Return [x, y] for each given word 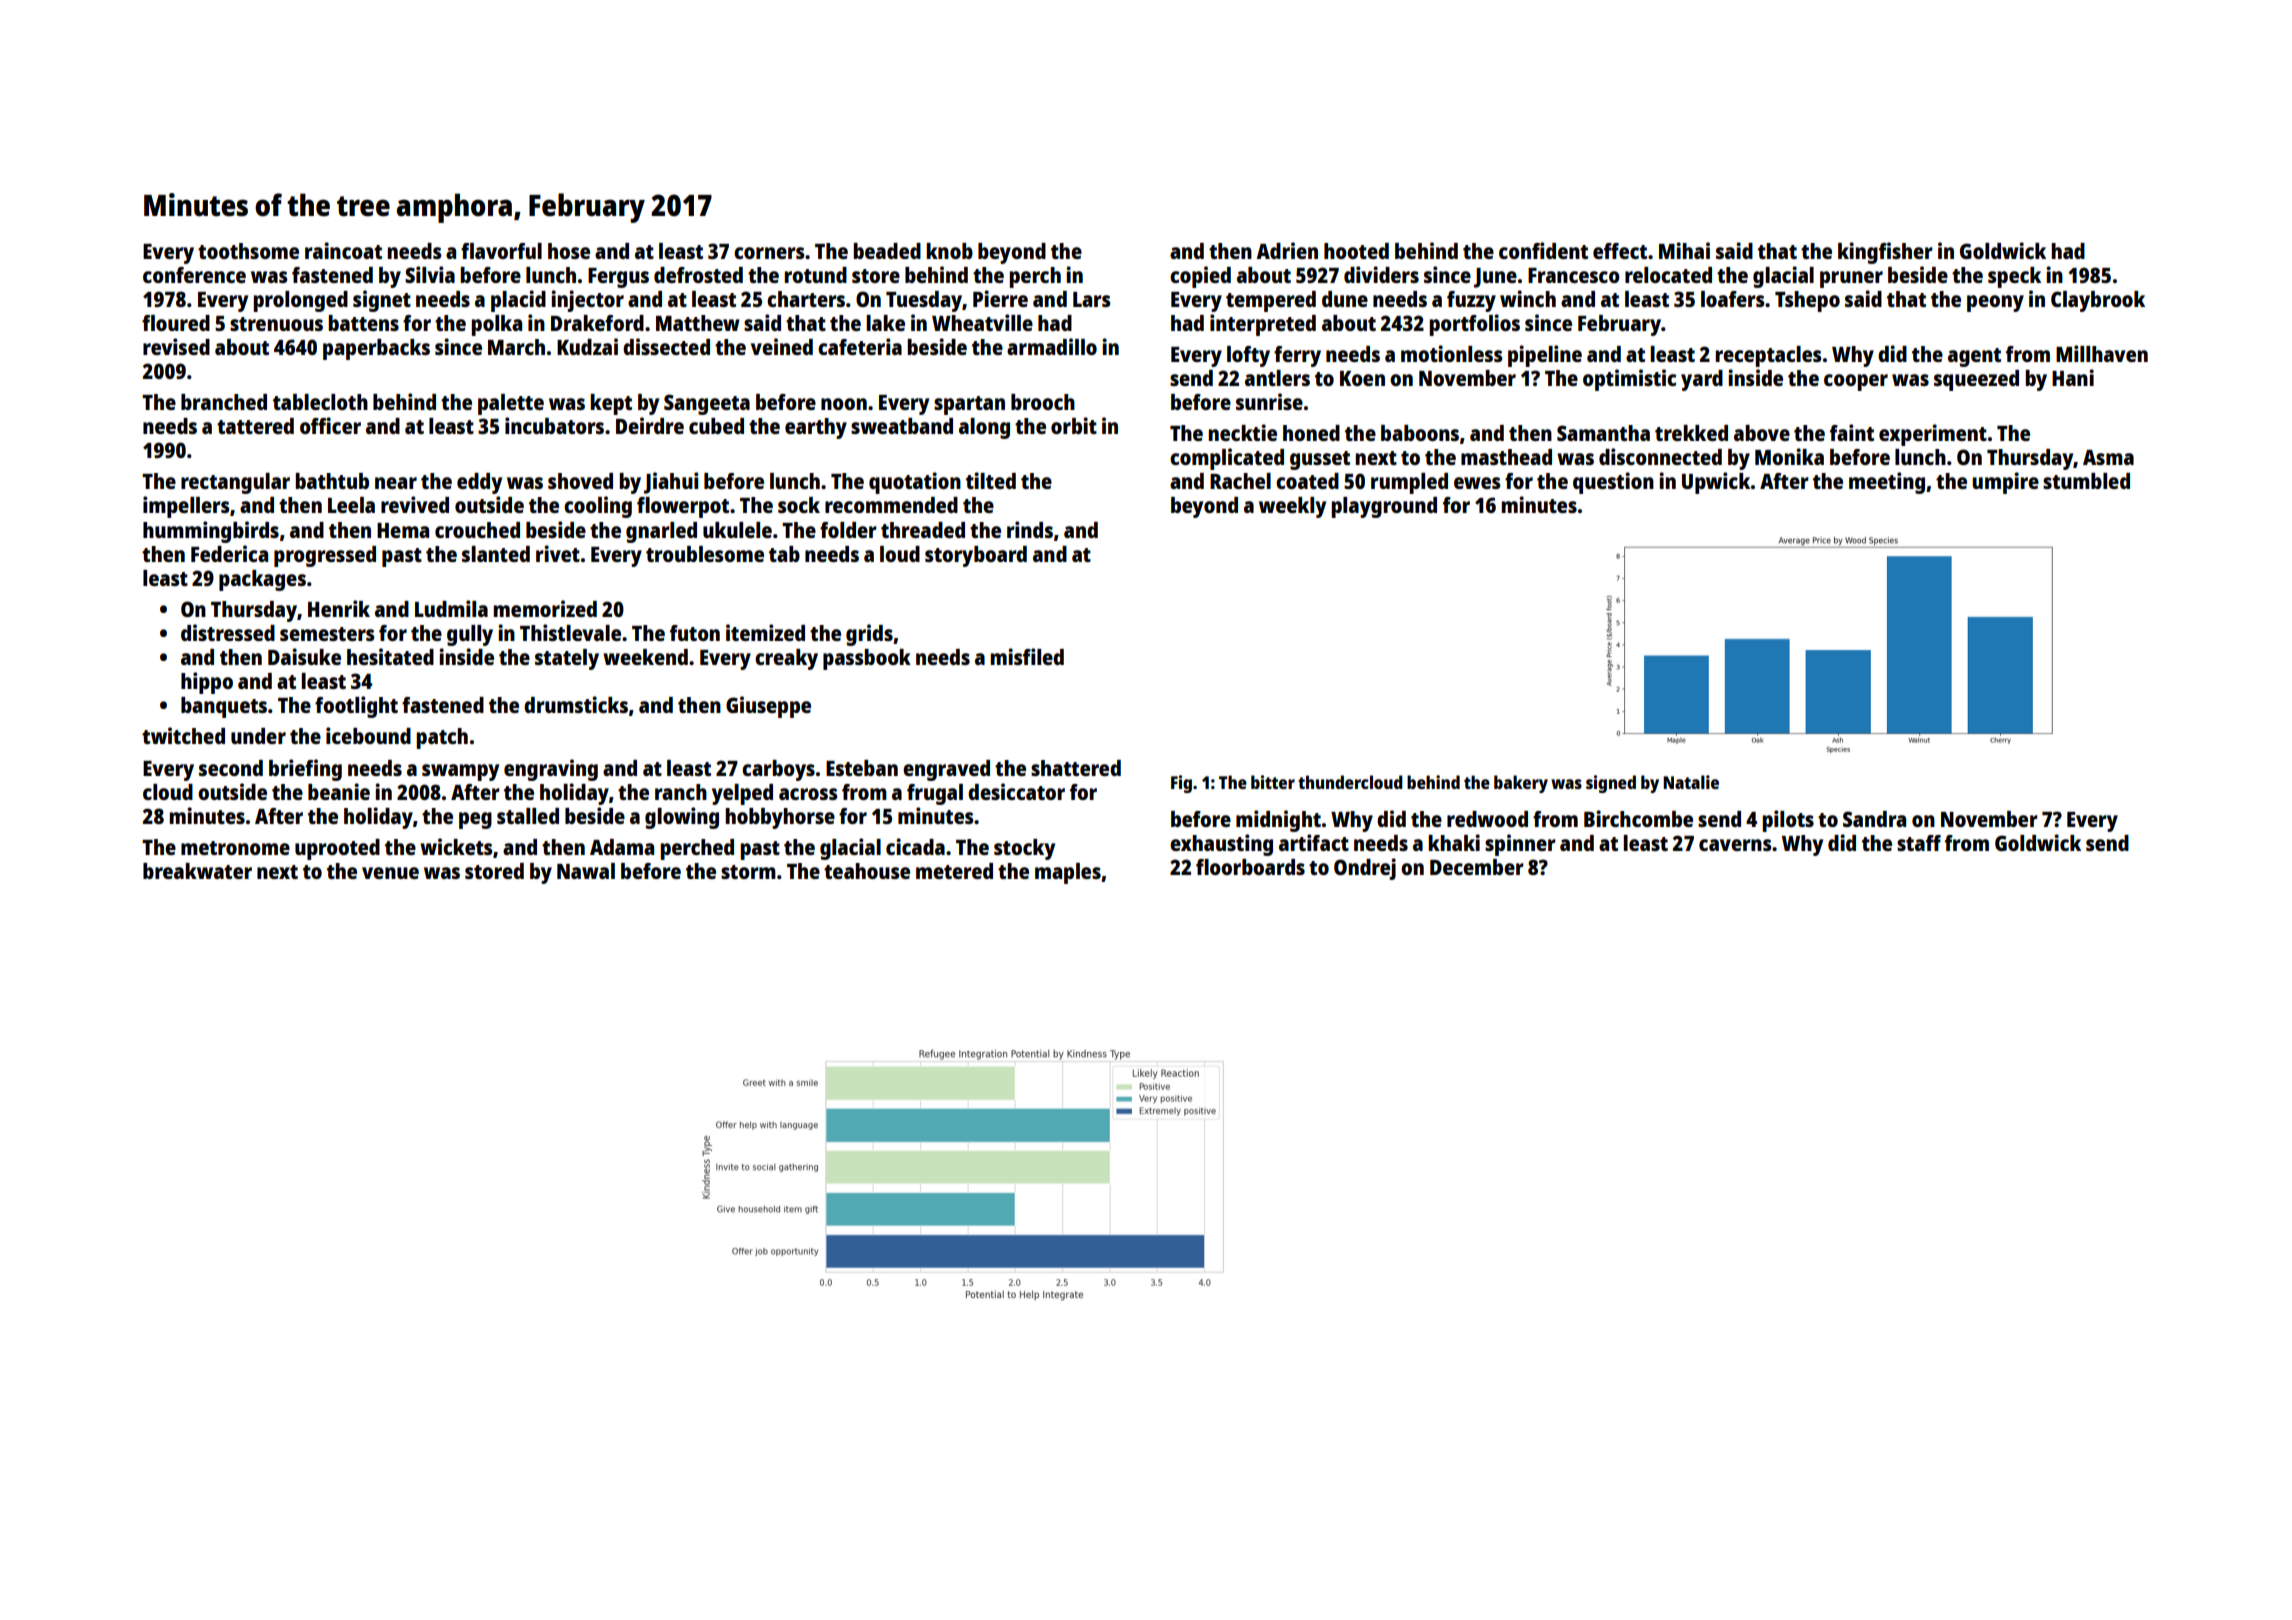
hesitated [390, 656]
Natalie [1691, 782]
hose [569, 251]
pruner [1851, 279]
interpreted [1263, 325]
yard [1702, 380]
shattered [1076, 768]
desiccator [1016, 791]
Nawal [586, 871]
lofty [1248, 356]
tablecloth [320, 402]
